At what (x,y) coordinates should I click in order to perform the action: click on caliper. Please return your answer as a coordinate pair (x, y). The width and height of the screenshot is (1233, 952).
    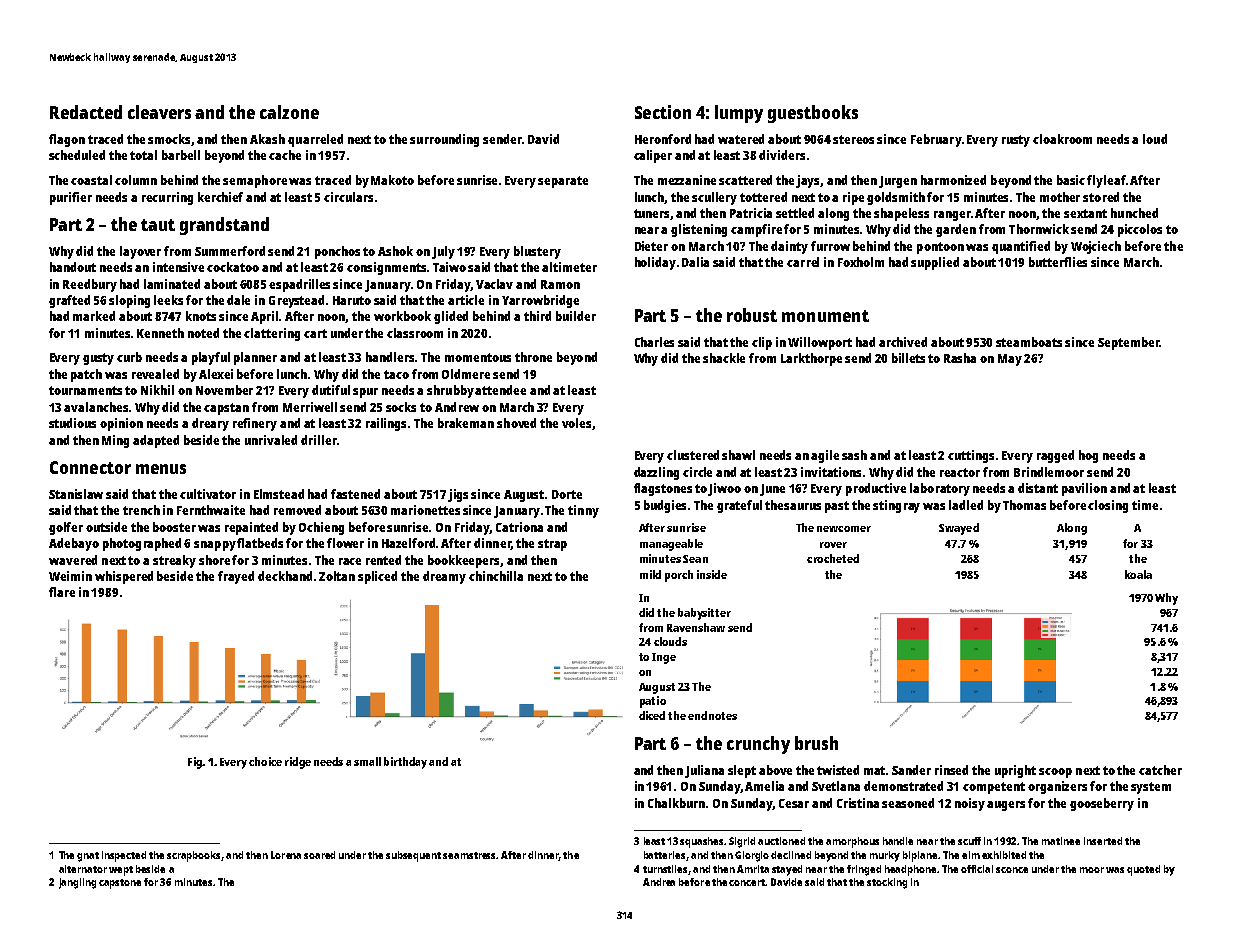
    Looking at the image, I should click on (653, 156).
